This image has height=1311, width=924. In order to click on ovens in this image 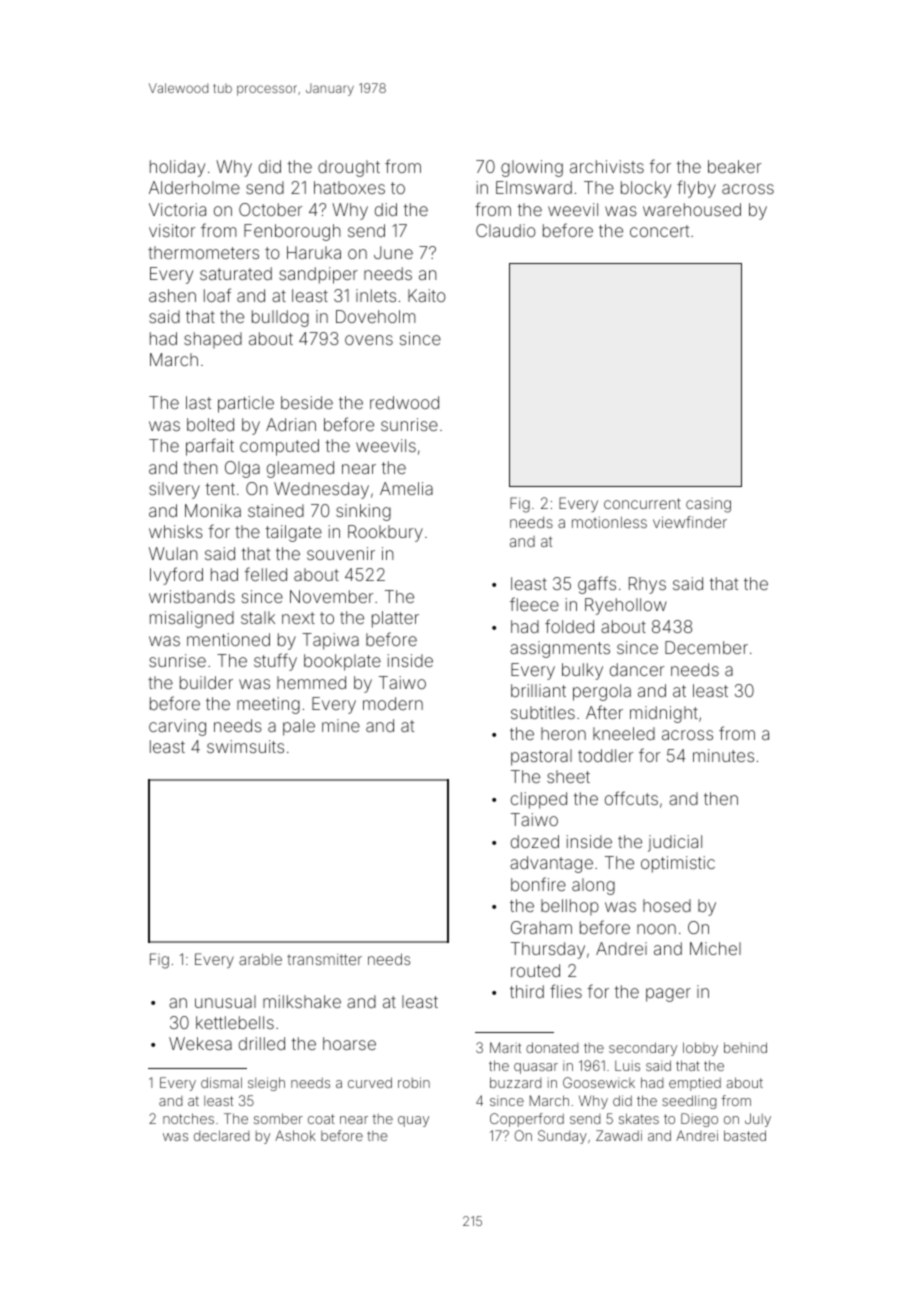, I will do `click(369, 340)`.
